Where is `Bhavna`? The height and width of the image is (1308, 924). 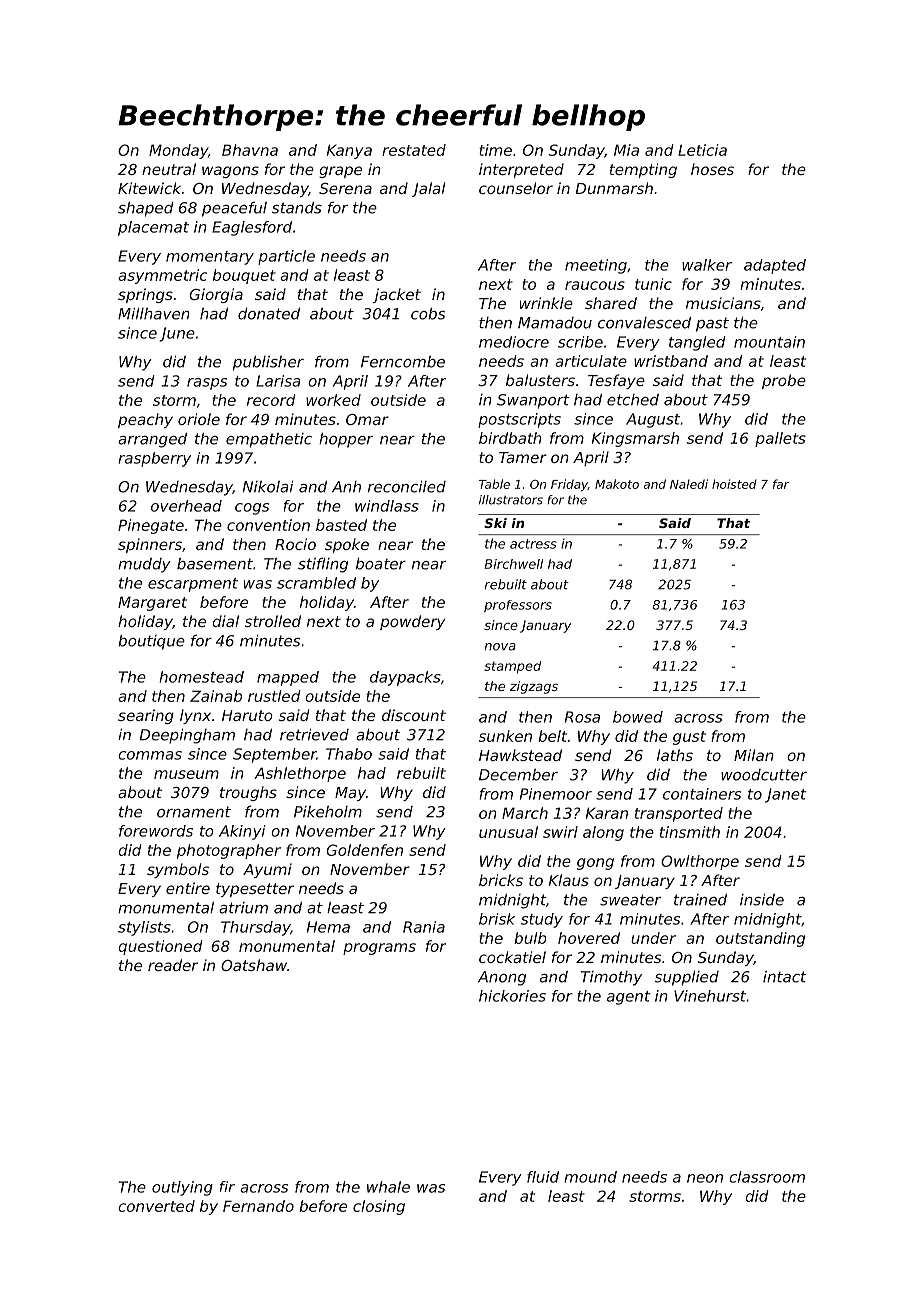
Bhavna is located at coordinates (250, 150).
